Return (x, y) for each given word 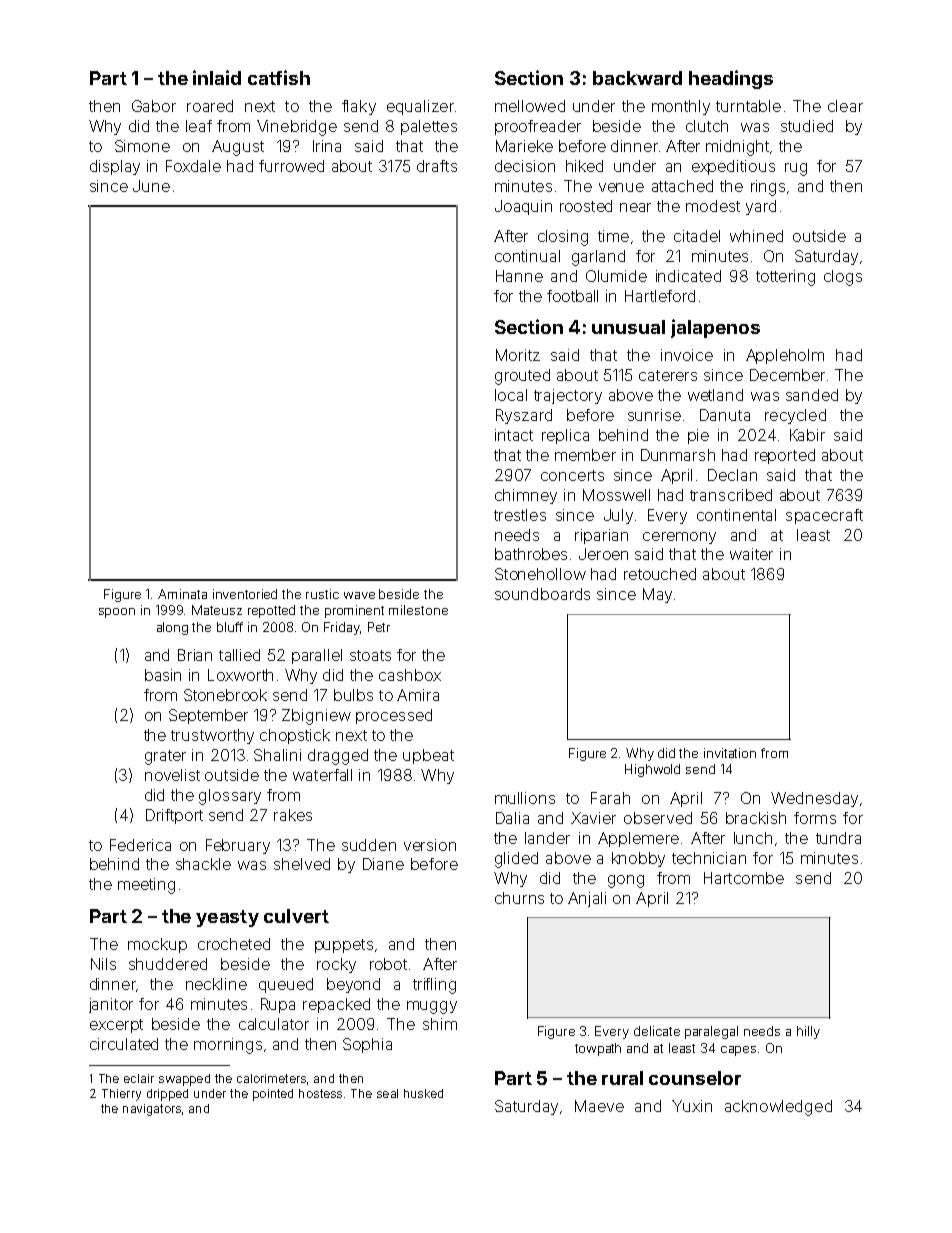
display (115, 167)
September (208, 716)
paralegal (711, 1032)
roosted (586, 206)
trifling (434, 986)
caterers (668, 375)
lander (547, 838)
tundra (838, 838)
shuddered (168, 964)
